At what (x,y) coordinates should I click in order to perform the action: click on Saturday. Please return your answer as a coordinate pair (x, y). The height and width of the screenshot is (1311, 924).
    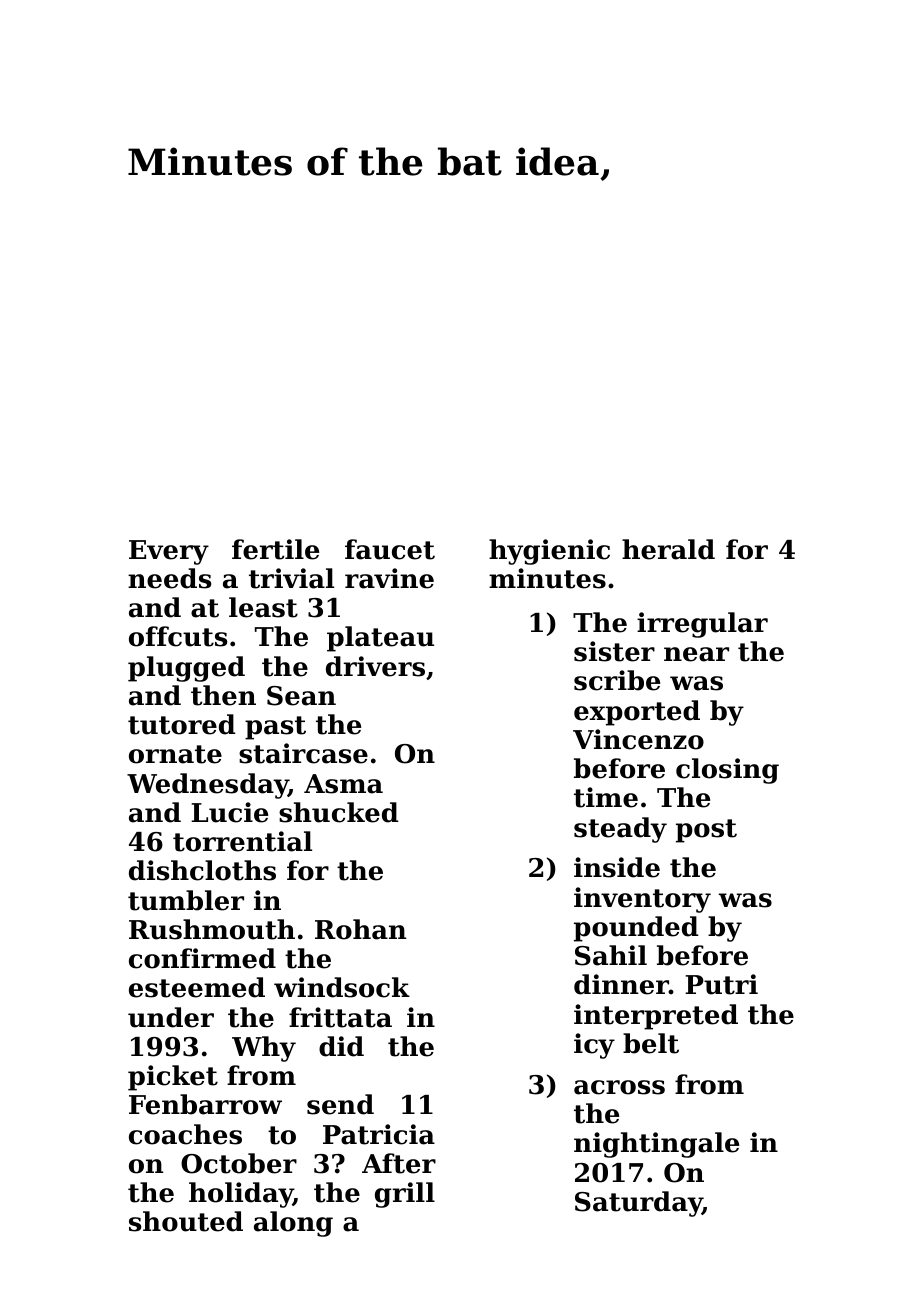
    Looking at the image, I should click on (638, 1204).
